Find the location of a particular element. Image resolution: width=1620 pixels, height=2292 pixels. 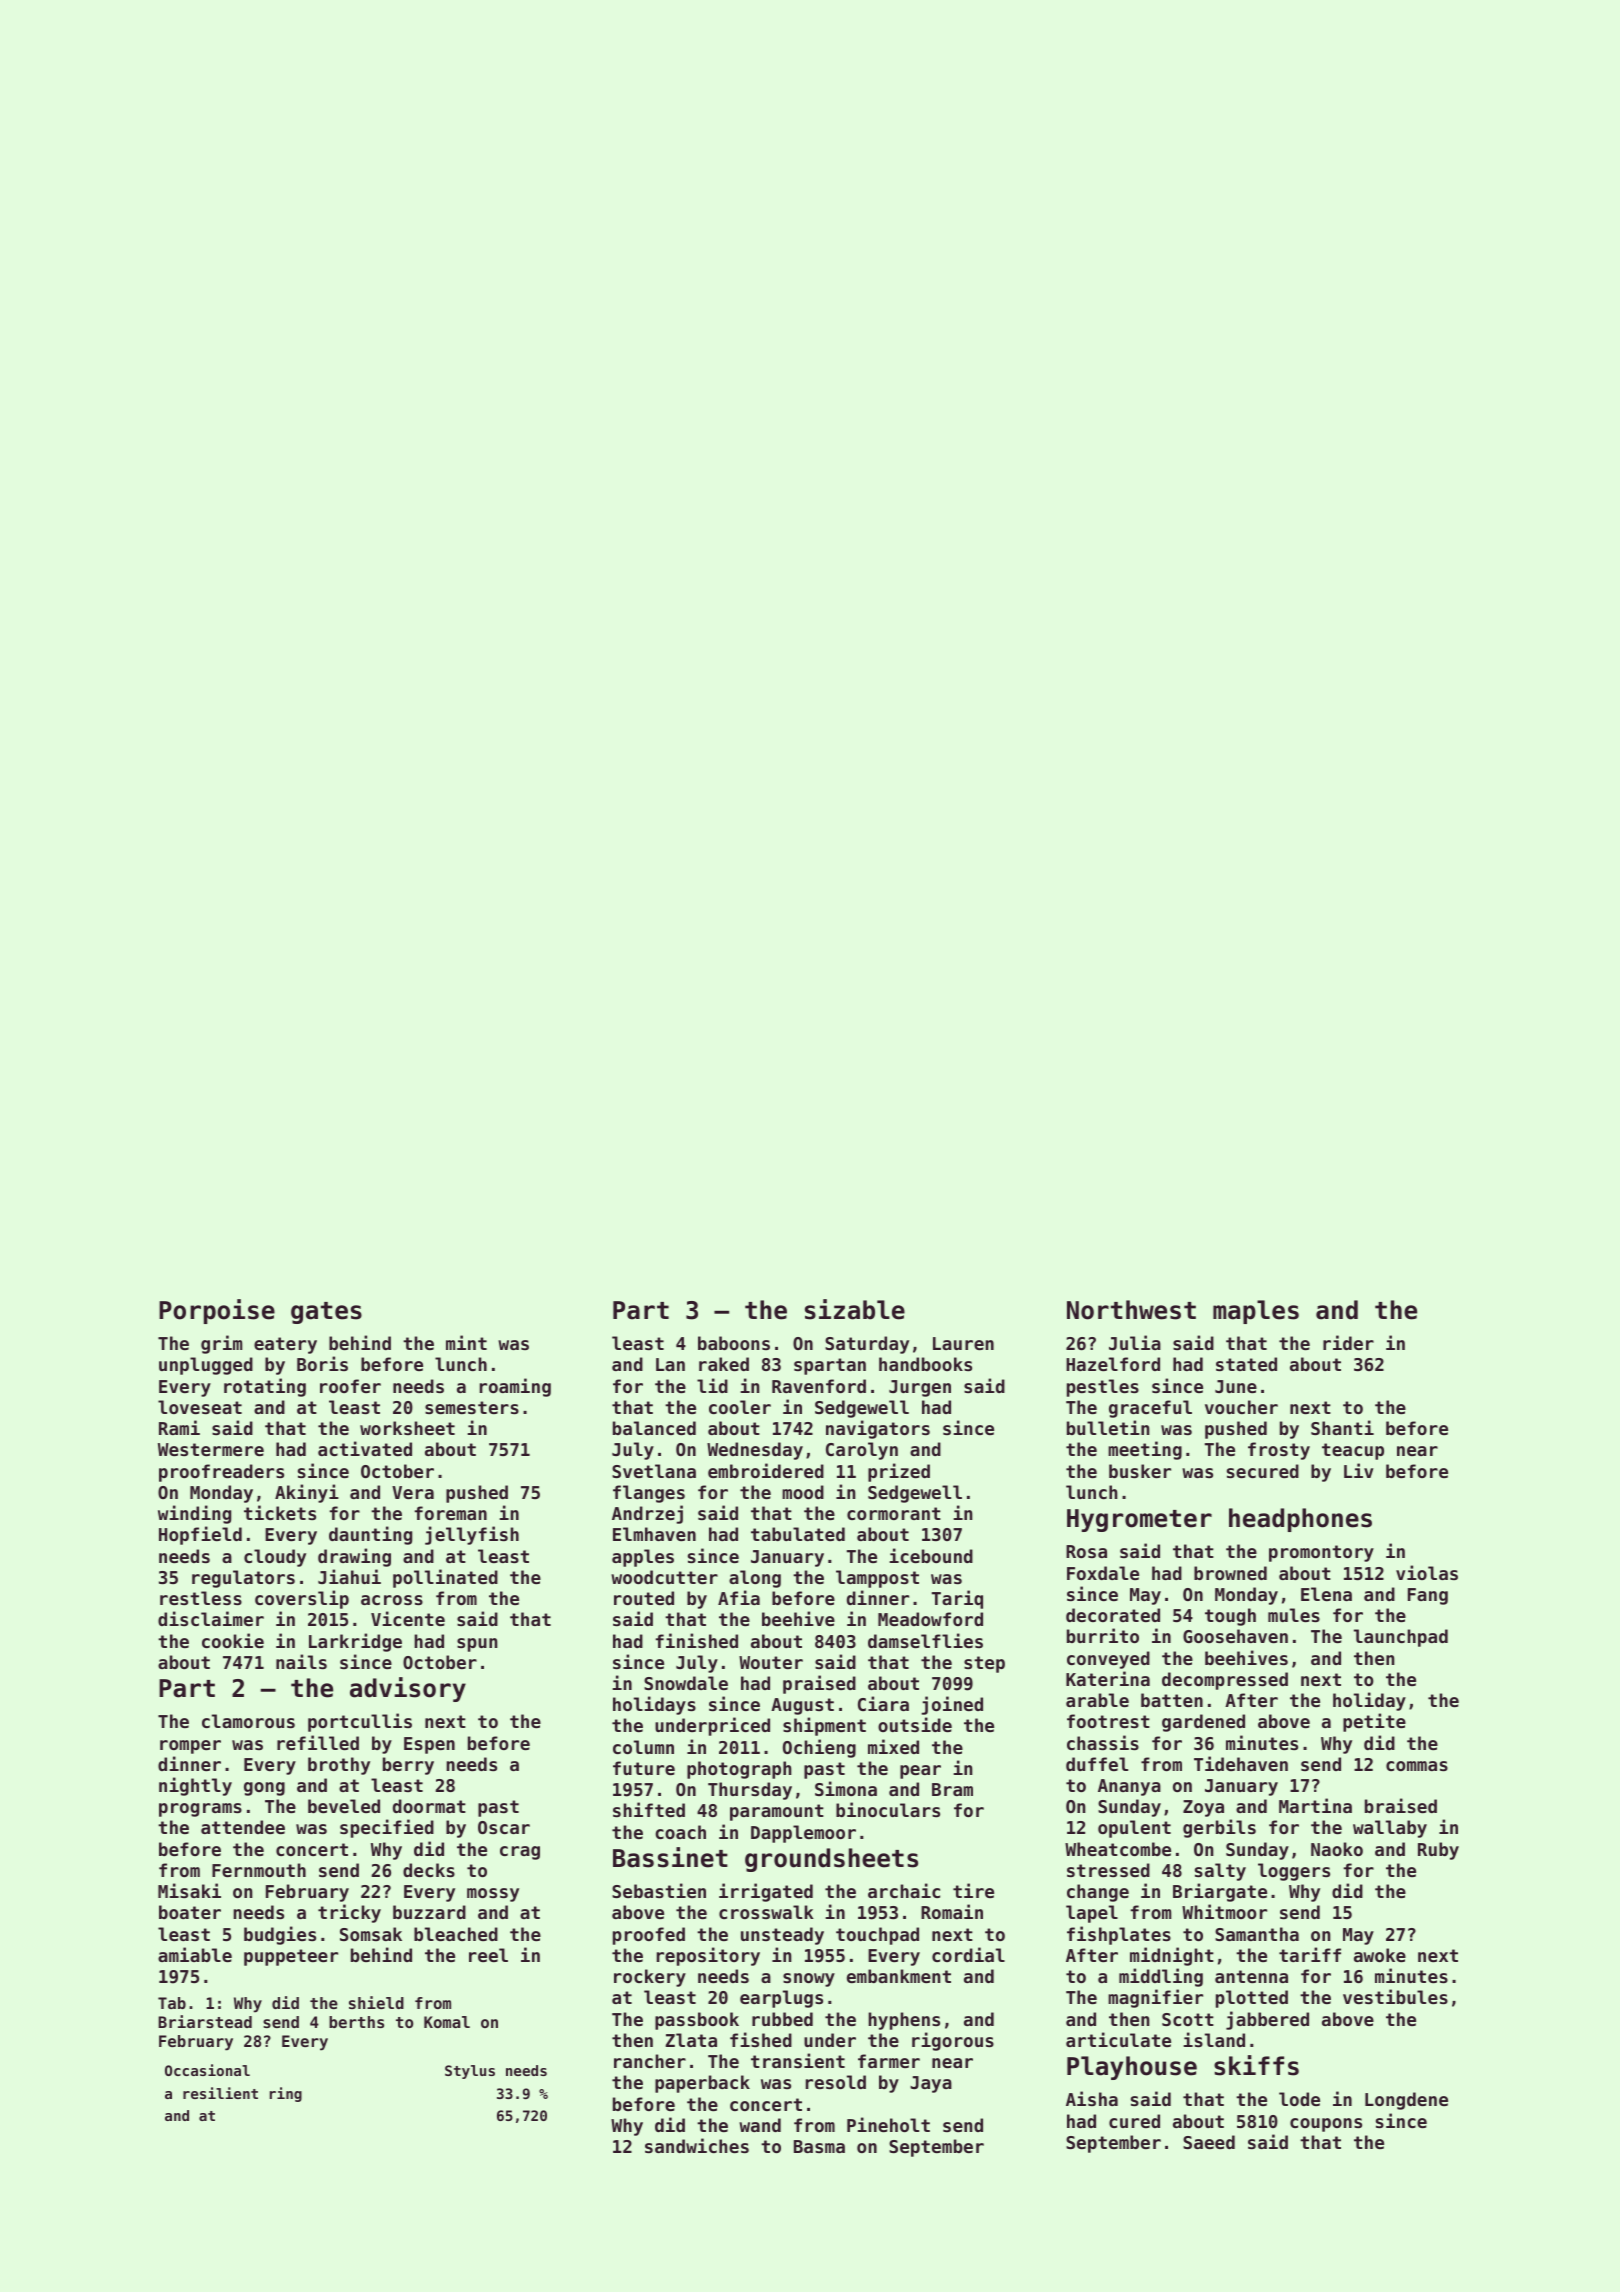

sizable is located at coordinates (855, 1309).
